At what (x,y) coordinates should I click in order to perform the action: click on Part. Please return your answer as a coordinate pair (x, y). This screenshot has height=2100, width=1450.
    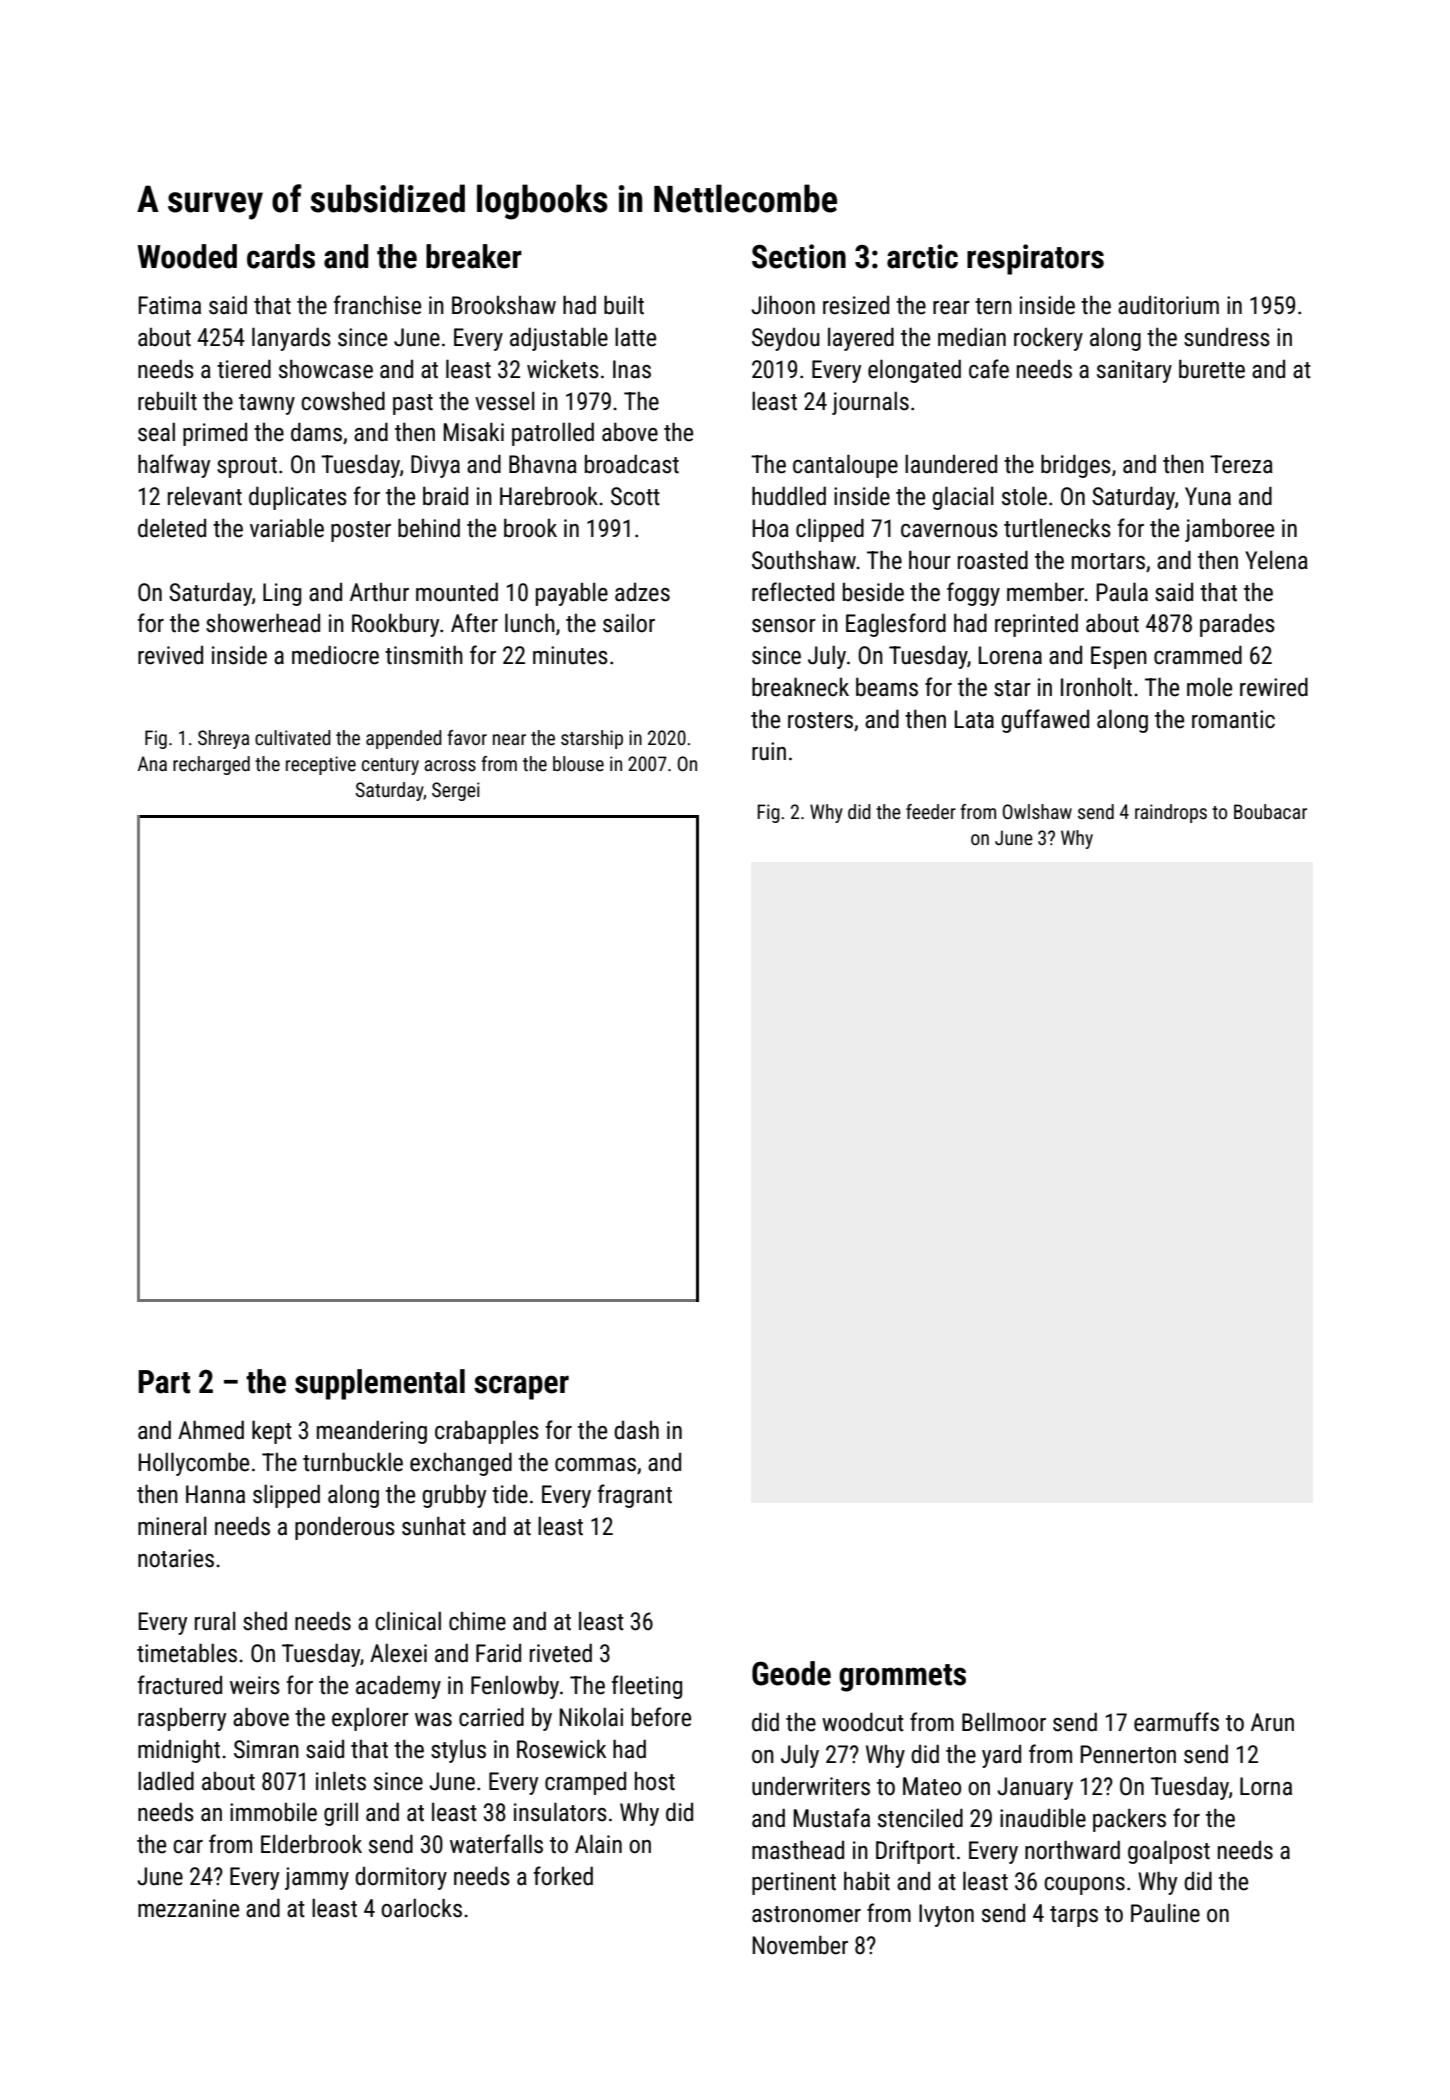
    Looking at the image, I should click on (164, 1382).
